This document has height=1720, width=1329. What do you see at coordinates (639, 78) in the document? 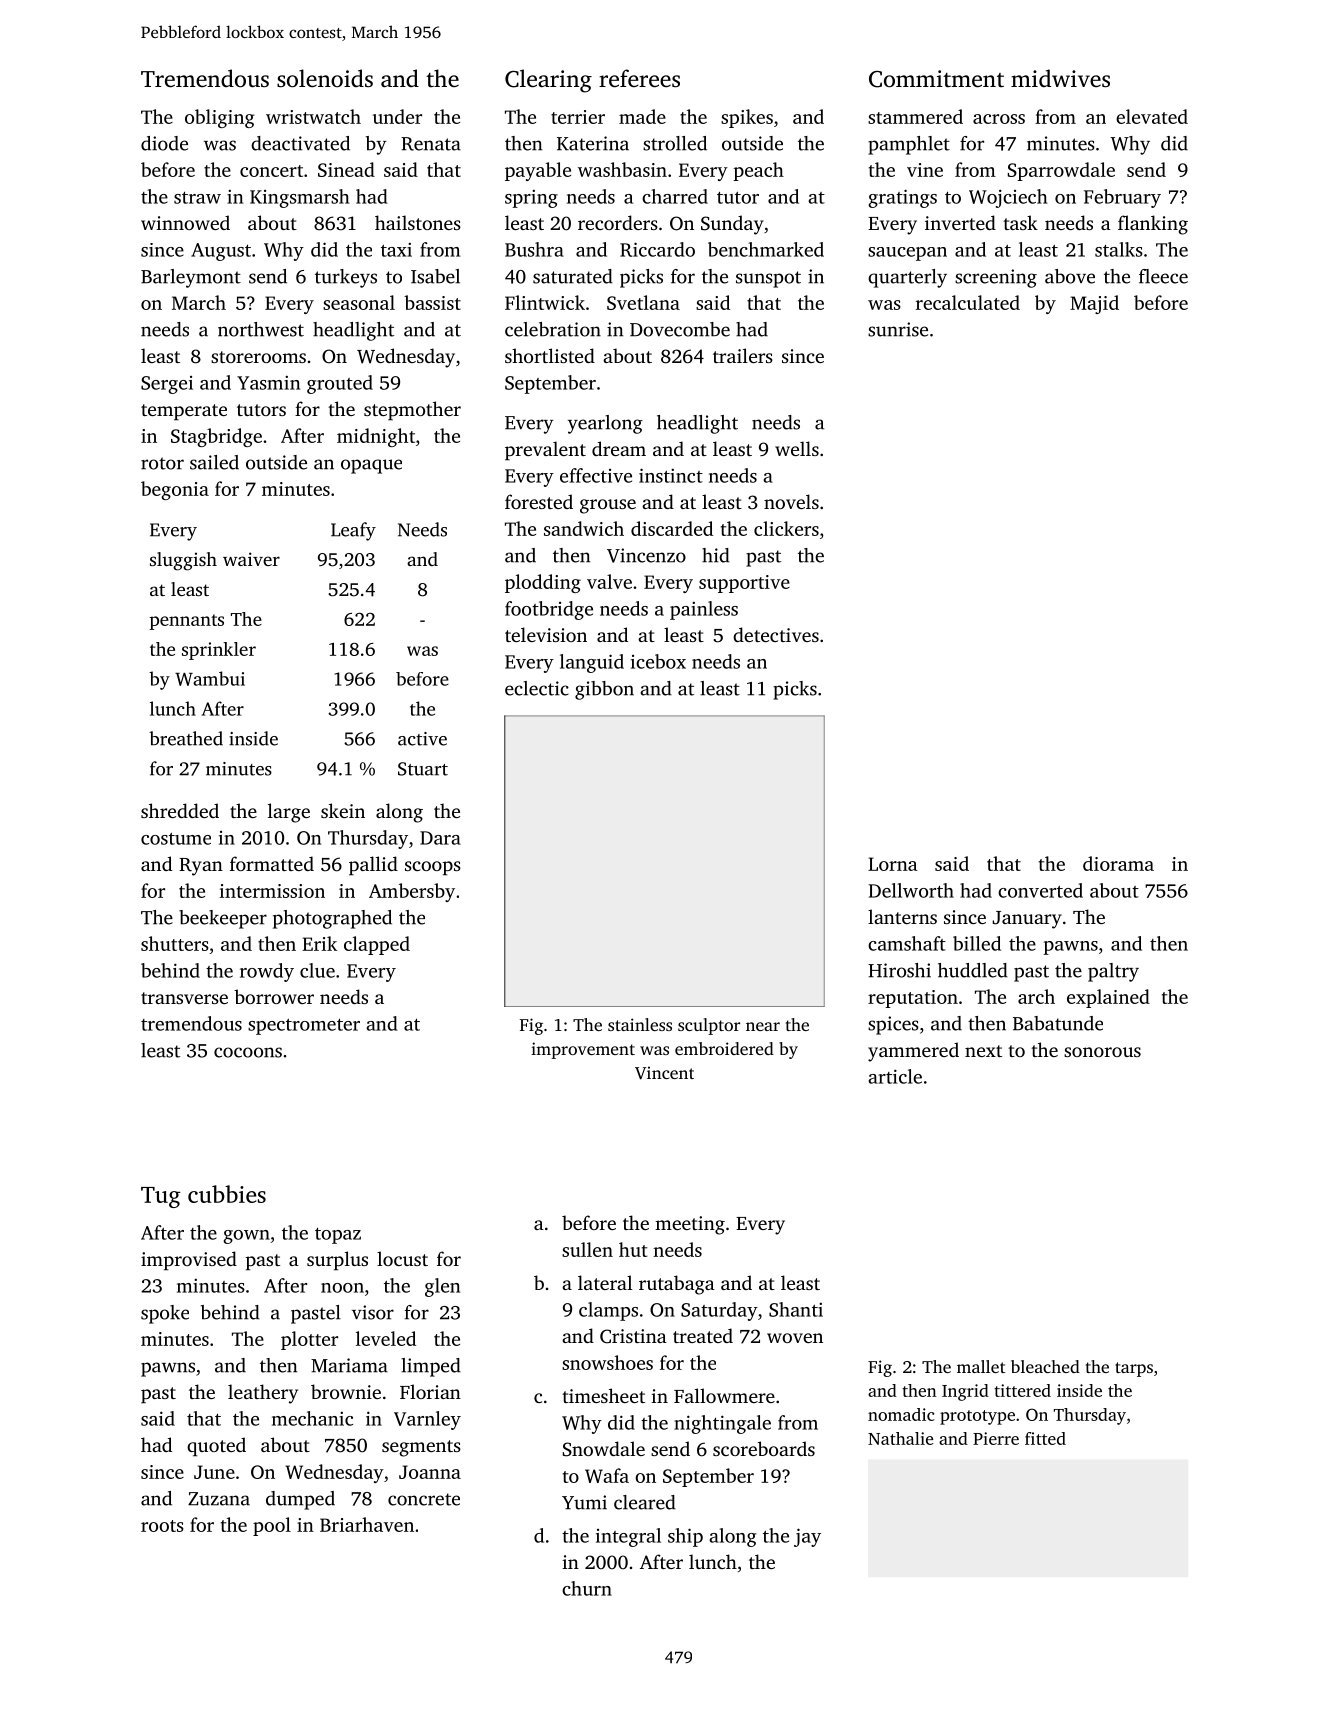
I see `referees` at bounding box center [639, 78].
